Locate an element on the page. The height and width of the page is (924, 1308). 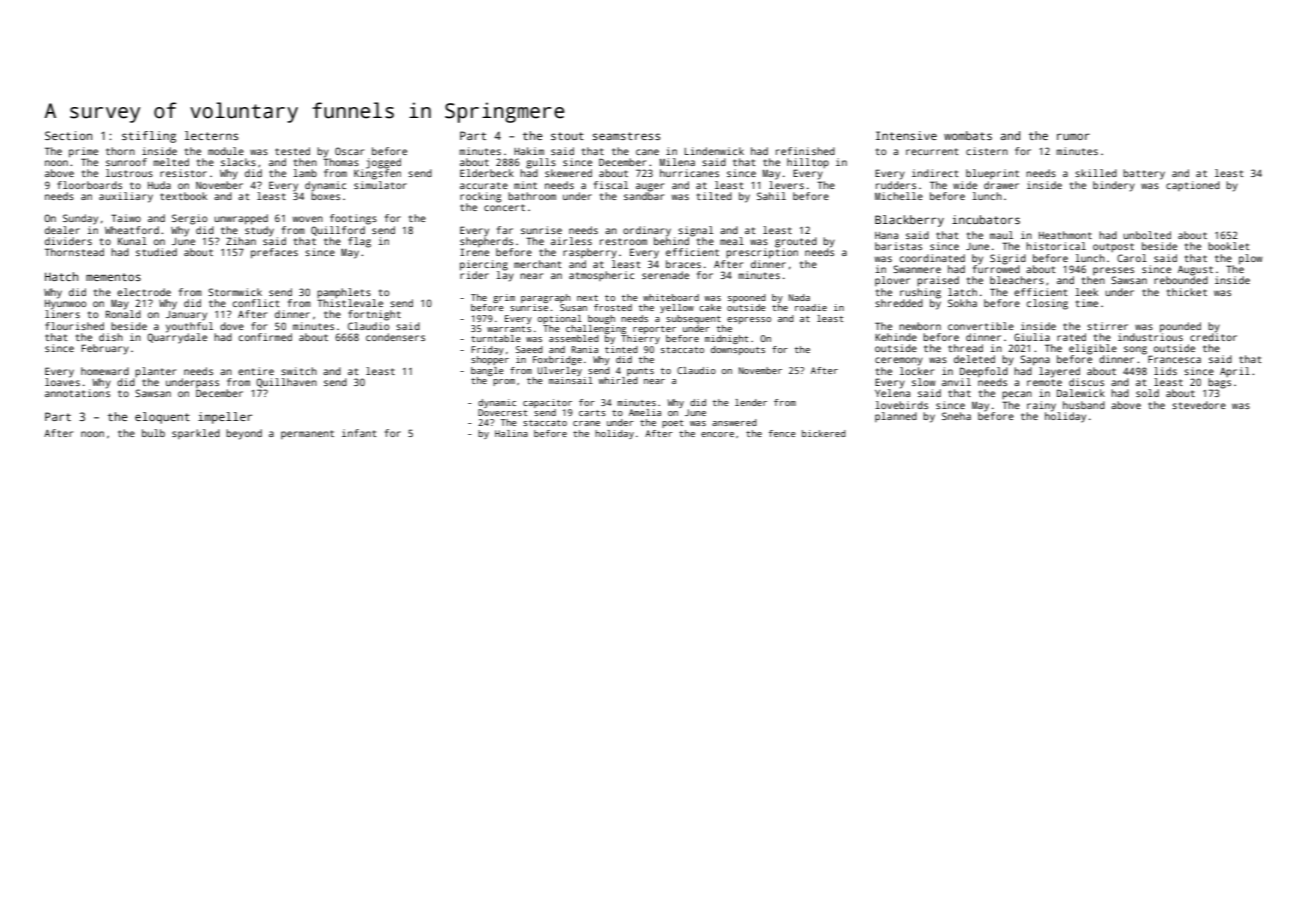
planter is located at coordinates (155, 372).
